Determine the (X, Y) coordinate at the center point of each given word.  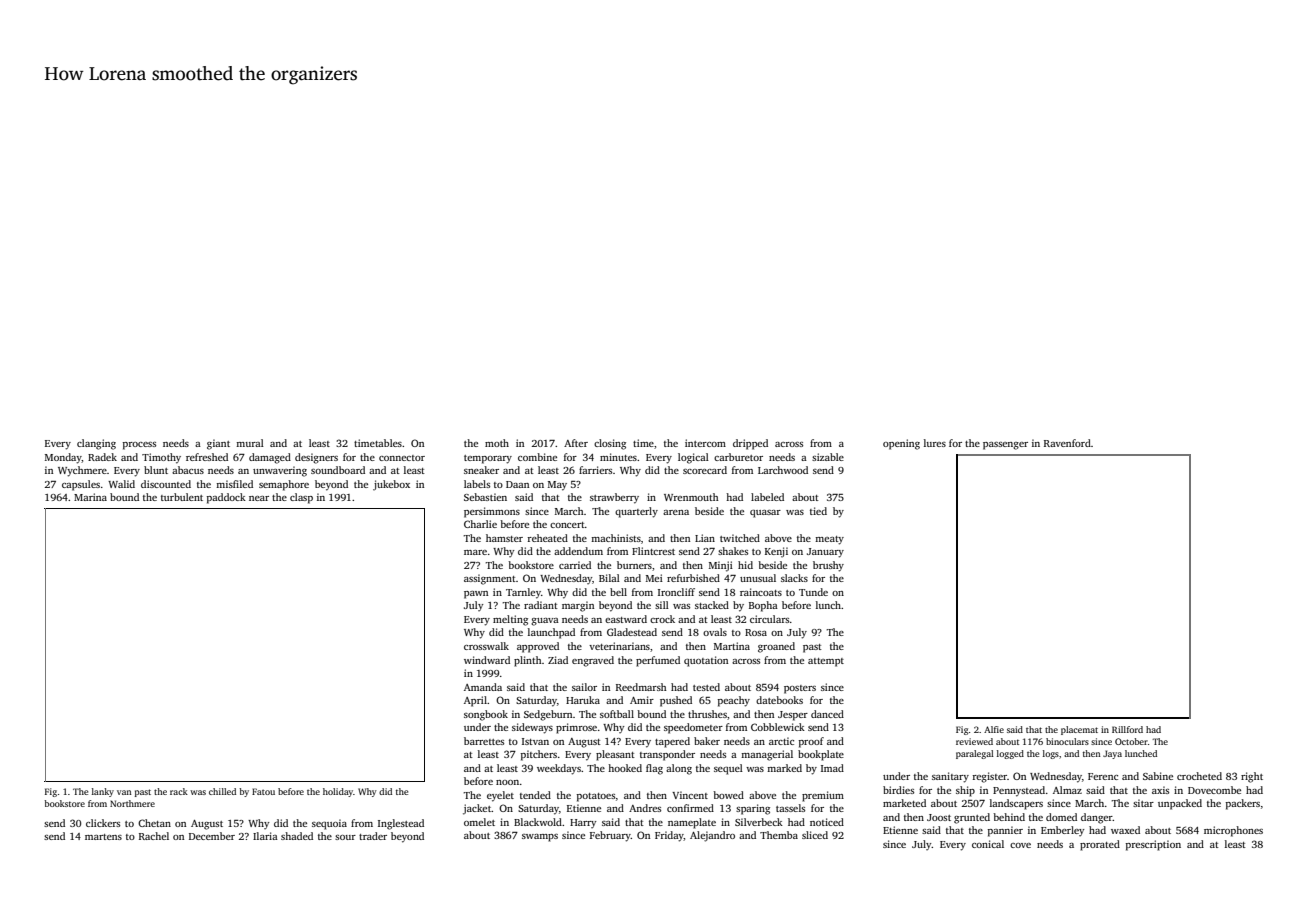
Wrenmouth (691, 497)
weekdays (559, 769)
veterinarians (619, 646)
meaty (829, 540)
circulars (769, 619)
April (475, 701)
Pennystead (1019, 791)
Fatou (263, 791)
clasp (301, 498)
